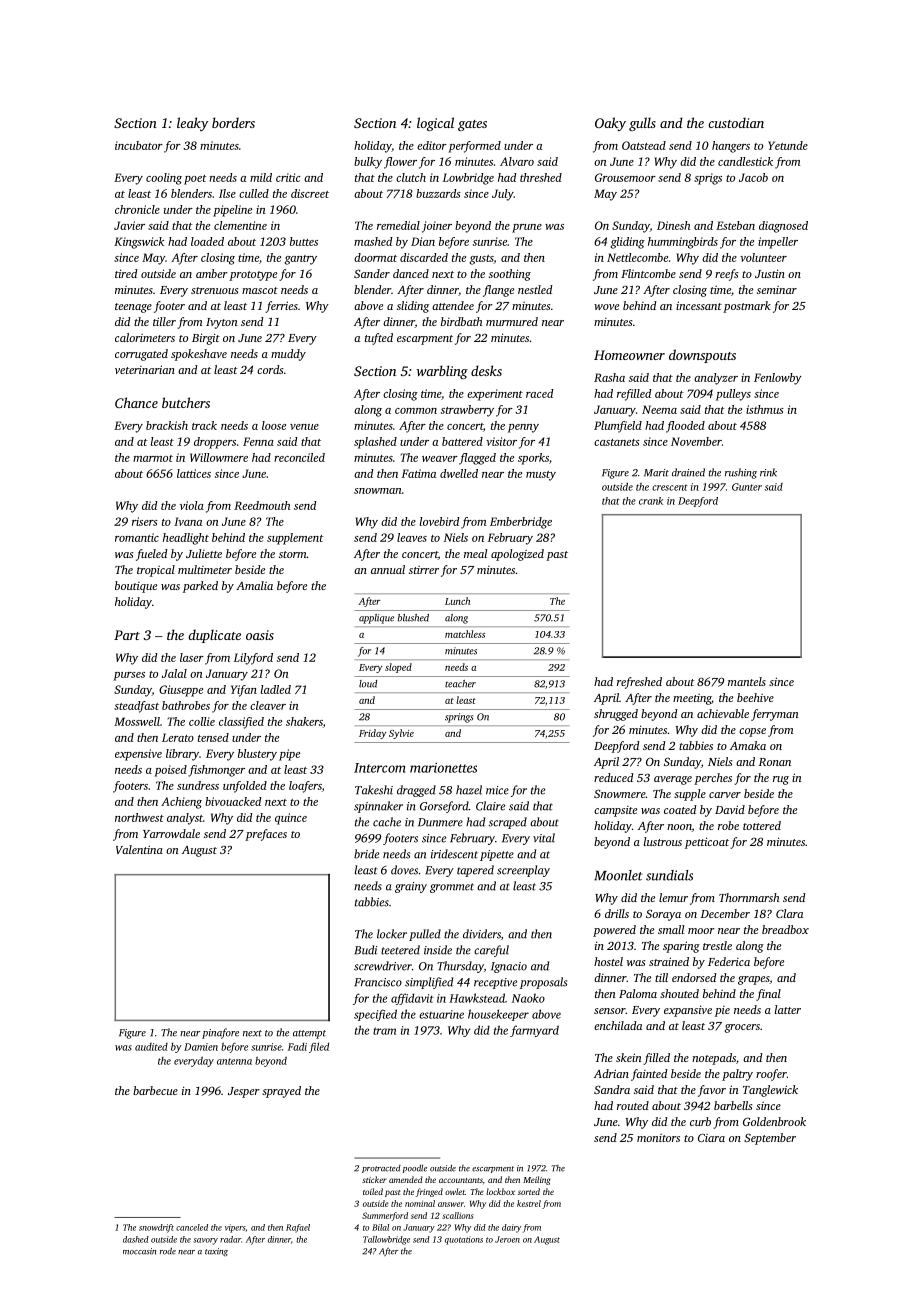 This page has height=1308, width=924. I want to click on gates, so click(472, 125).
